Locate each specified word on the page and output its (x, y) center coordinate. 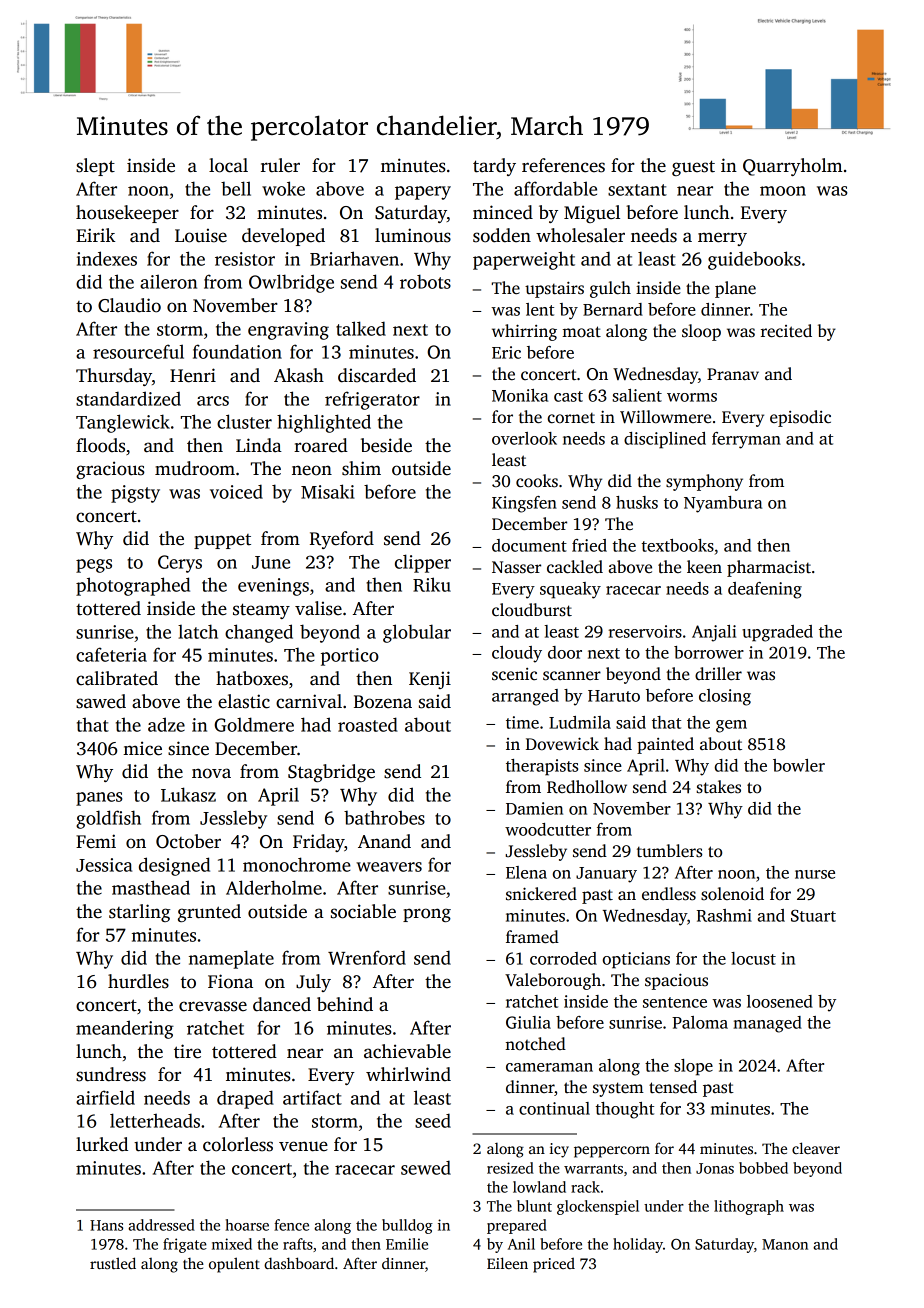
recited (786, 331)
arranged (525, 697)
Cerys (180, 564)
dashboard (299, 1263)
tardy (494, 167)
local (228, 165)
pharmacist (769, 568)
